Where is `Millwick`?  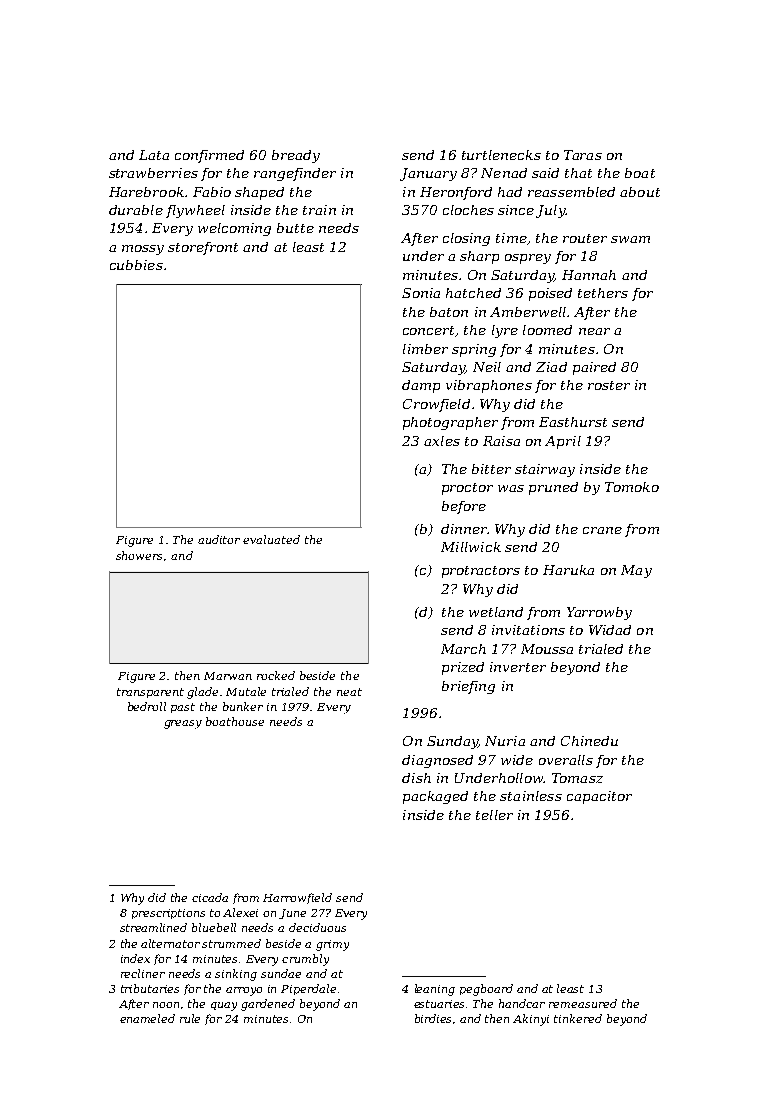 Millwick is located at coordinates (471, 547).
